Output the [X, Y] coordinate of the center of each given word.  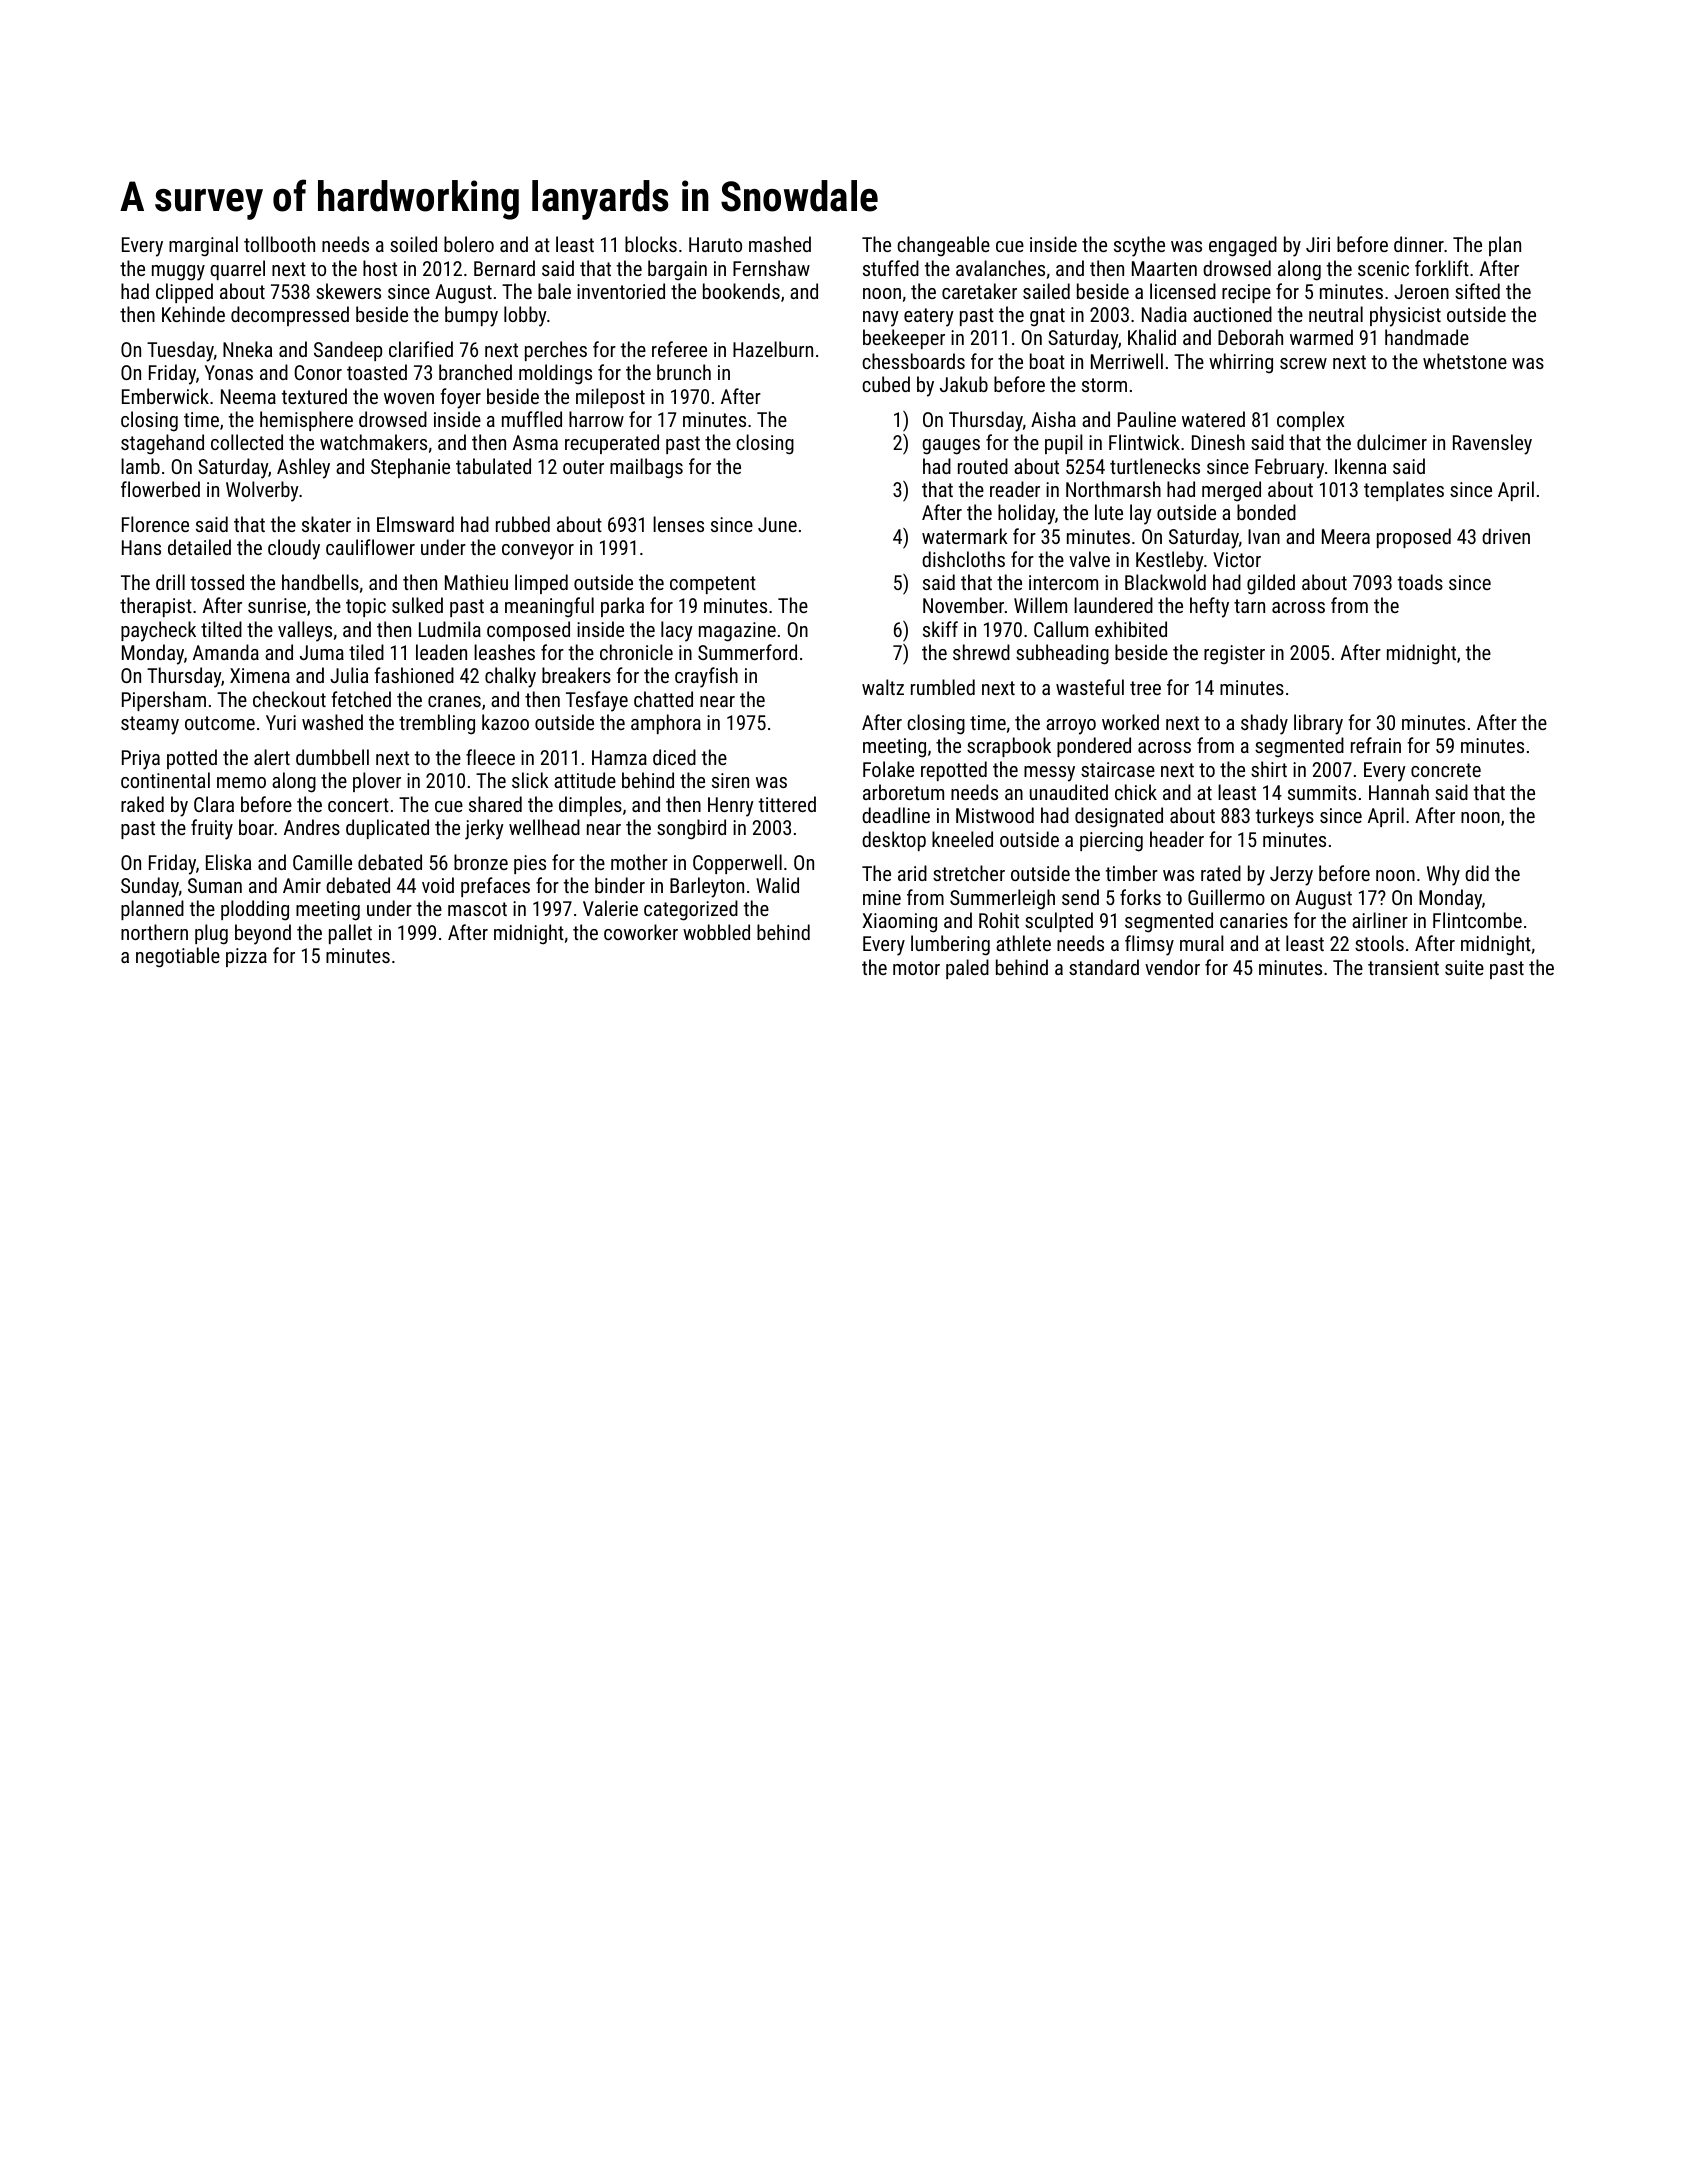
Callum [1061, 629]
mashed [780, 244]
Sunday [150, 887]
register [1234, 655]
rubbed [523, 524]
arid [912, 873]
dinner [1419, 244]
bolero [469, 244]
